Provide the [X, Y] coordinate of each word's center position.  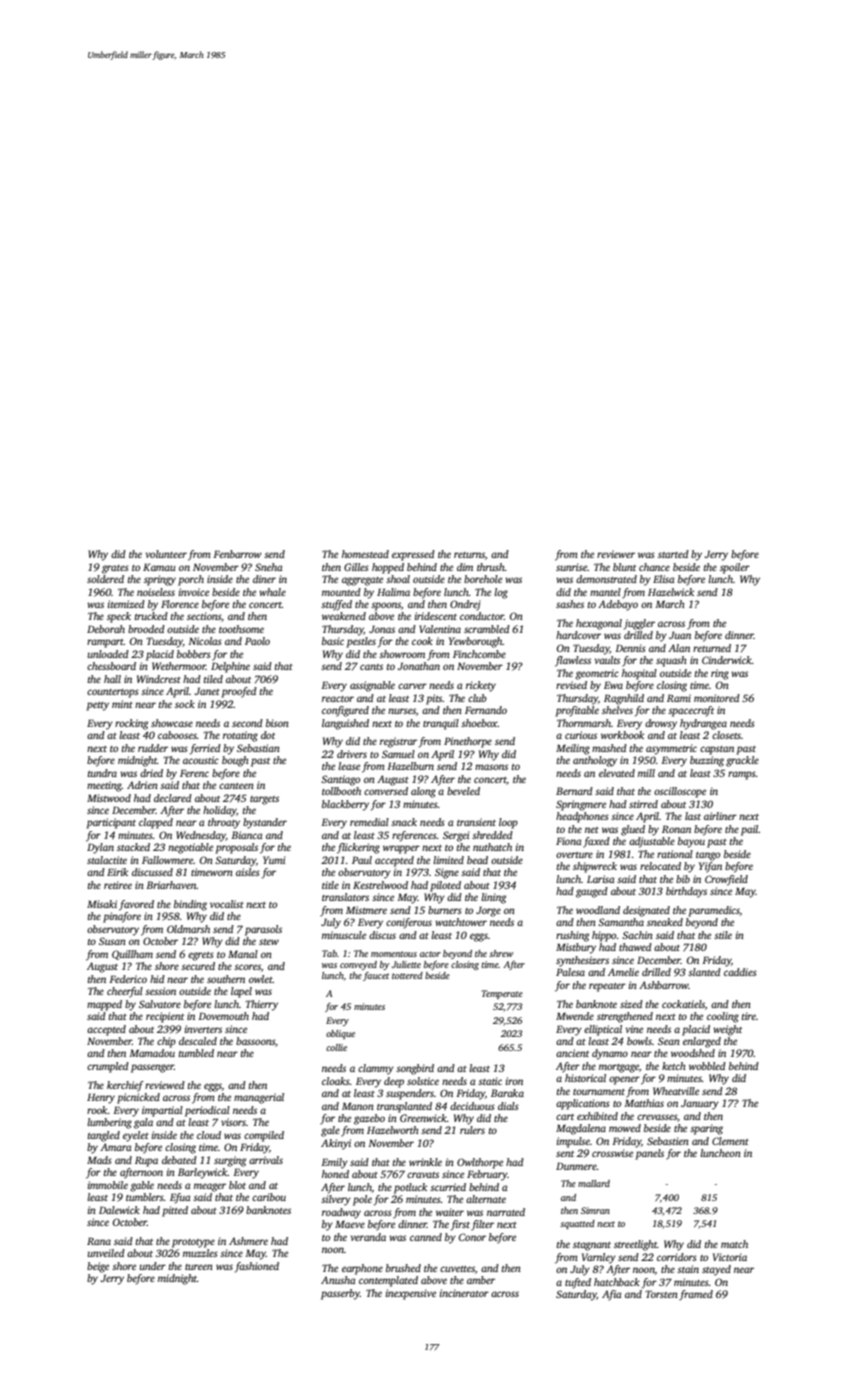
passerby [340, 1294]
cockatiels [683, 1004]
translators [345, 897]
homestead [365, 554]
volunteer [166, 554]
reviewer [616, 554]
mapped [104, 1005]
